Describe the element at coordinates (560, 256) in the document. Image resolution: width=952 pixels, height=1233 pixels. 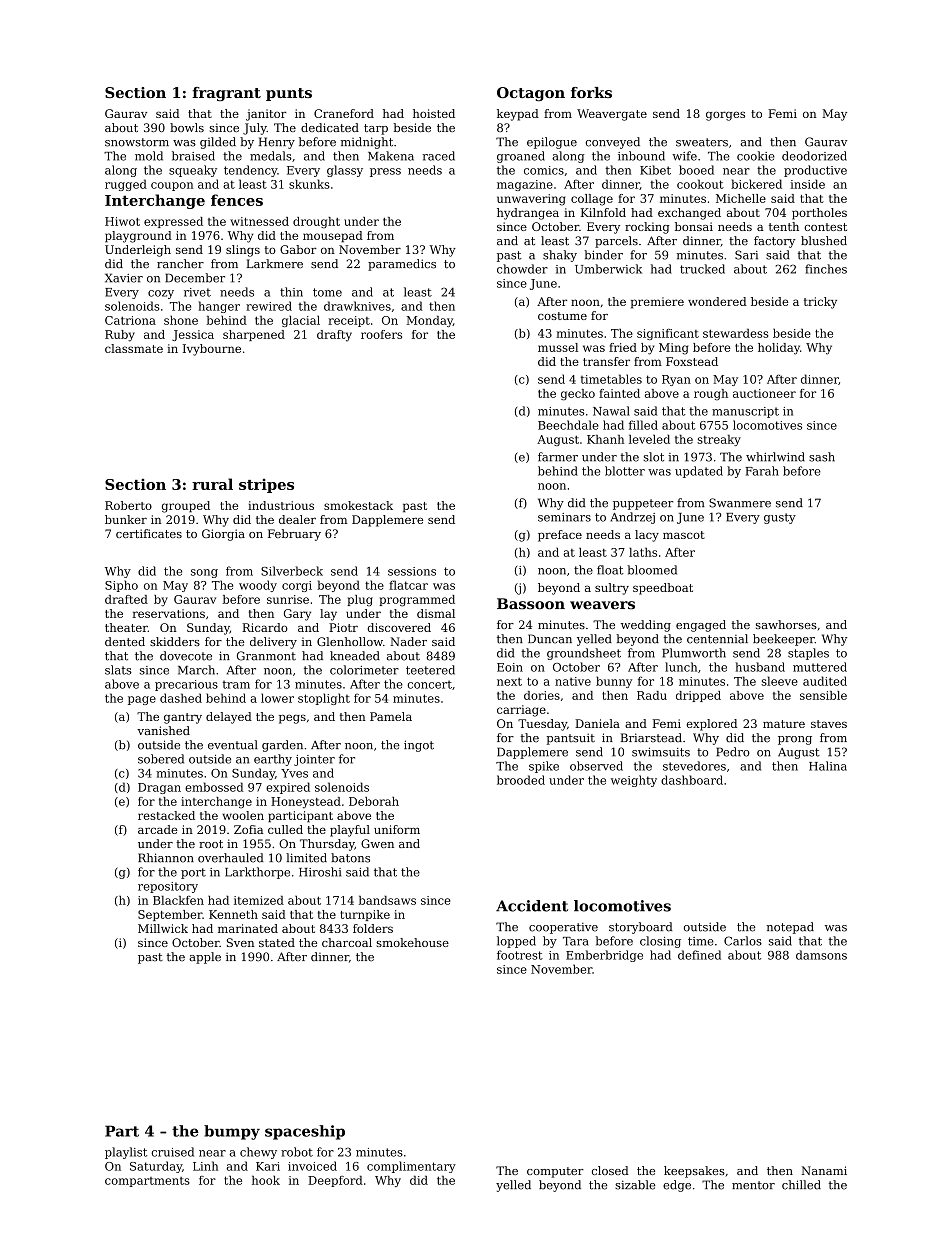
I see `shaky` at that location.
